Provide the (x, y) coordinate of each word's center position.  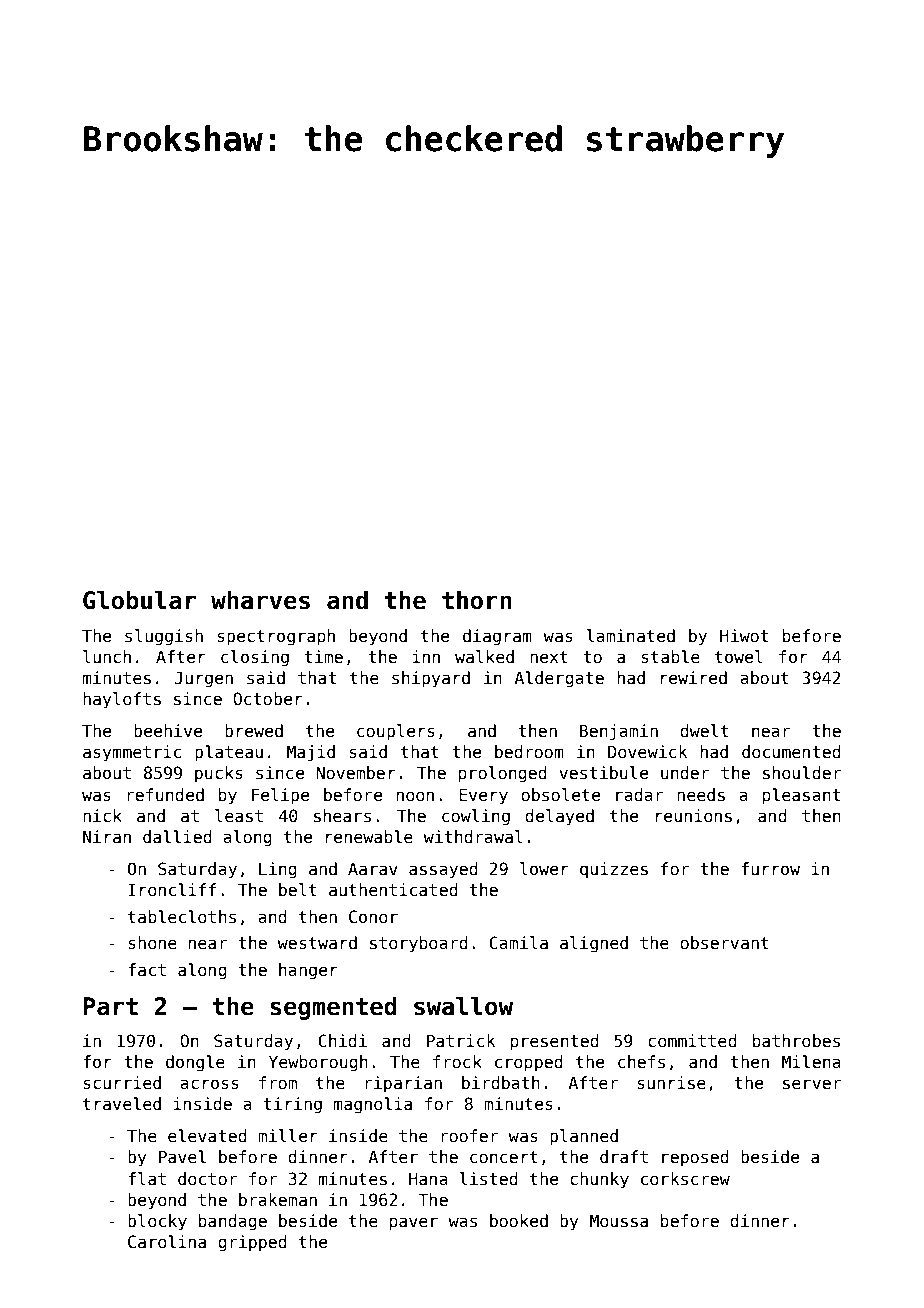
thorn (476, 600)
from (278, 1083)
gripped (252, 1243)
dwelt (704, 730)
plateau (229, 753)
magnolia (373, 1105)
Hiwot (744, 636)
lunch (107, 657)
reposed (695, 1158)
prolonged (502, 774)
